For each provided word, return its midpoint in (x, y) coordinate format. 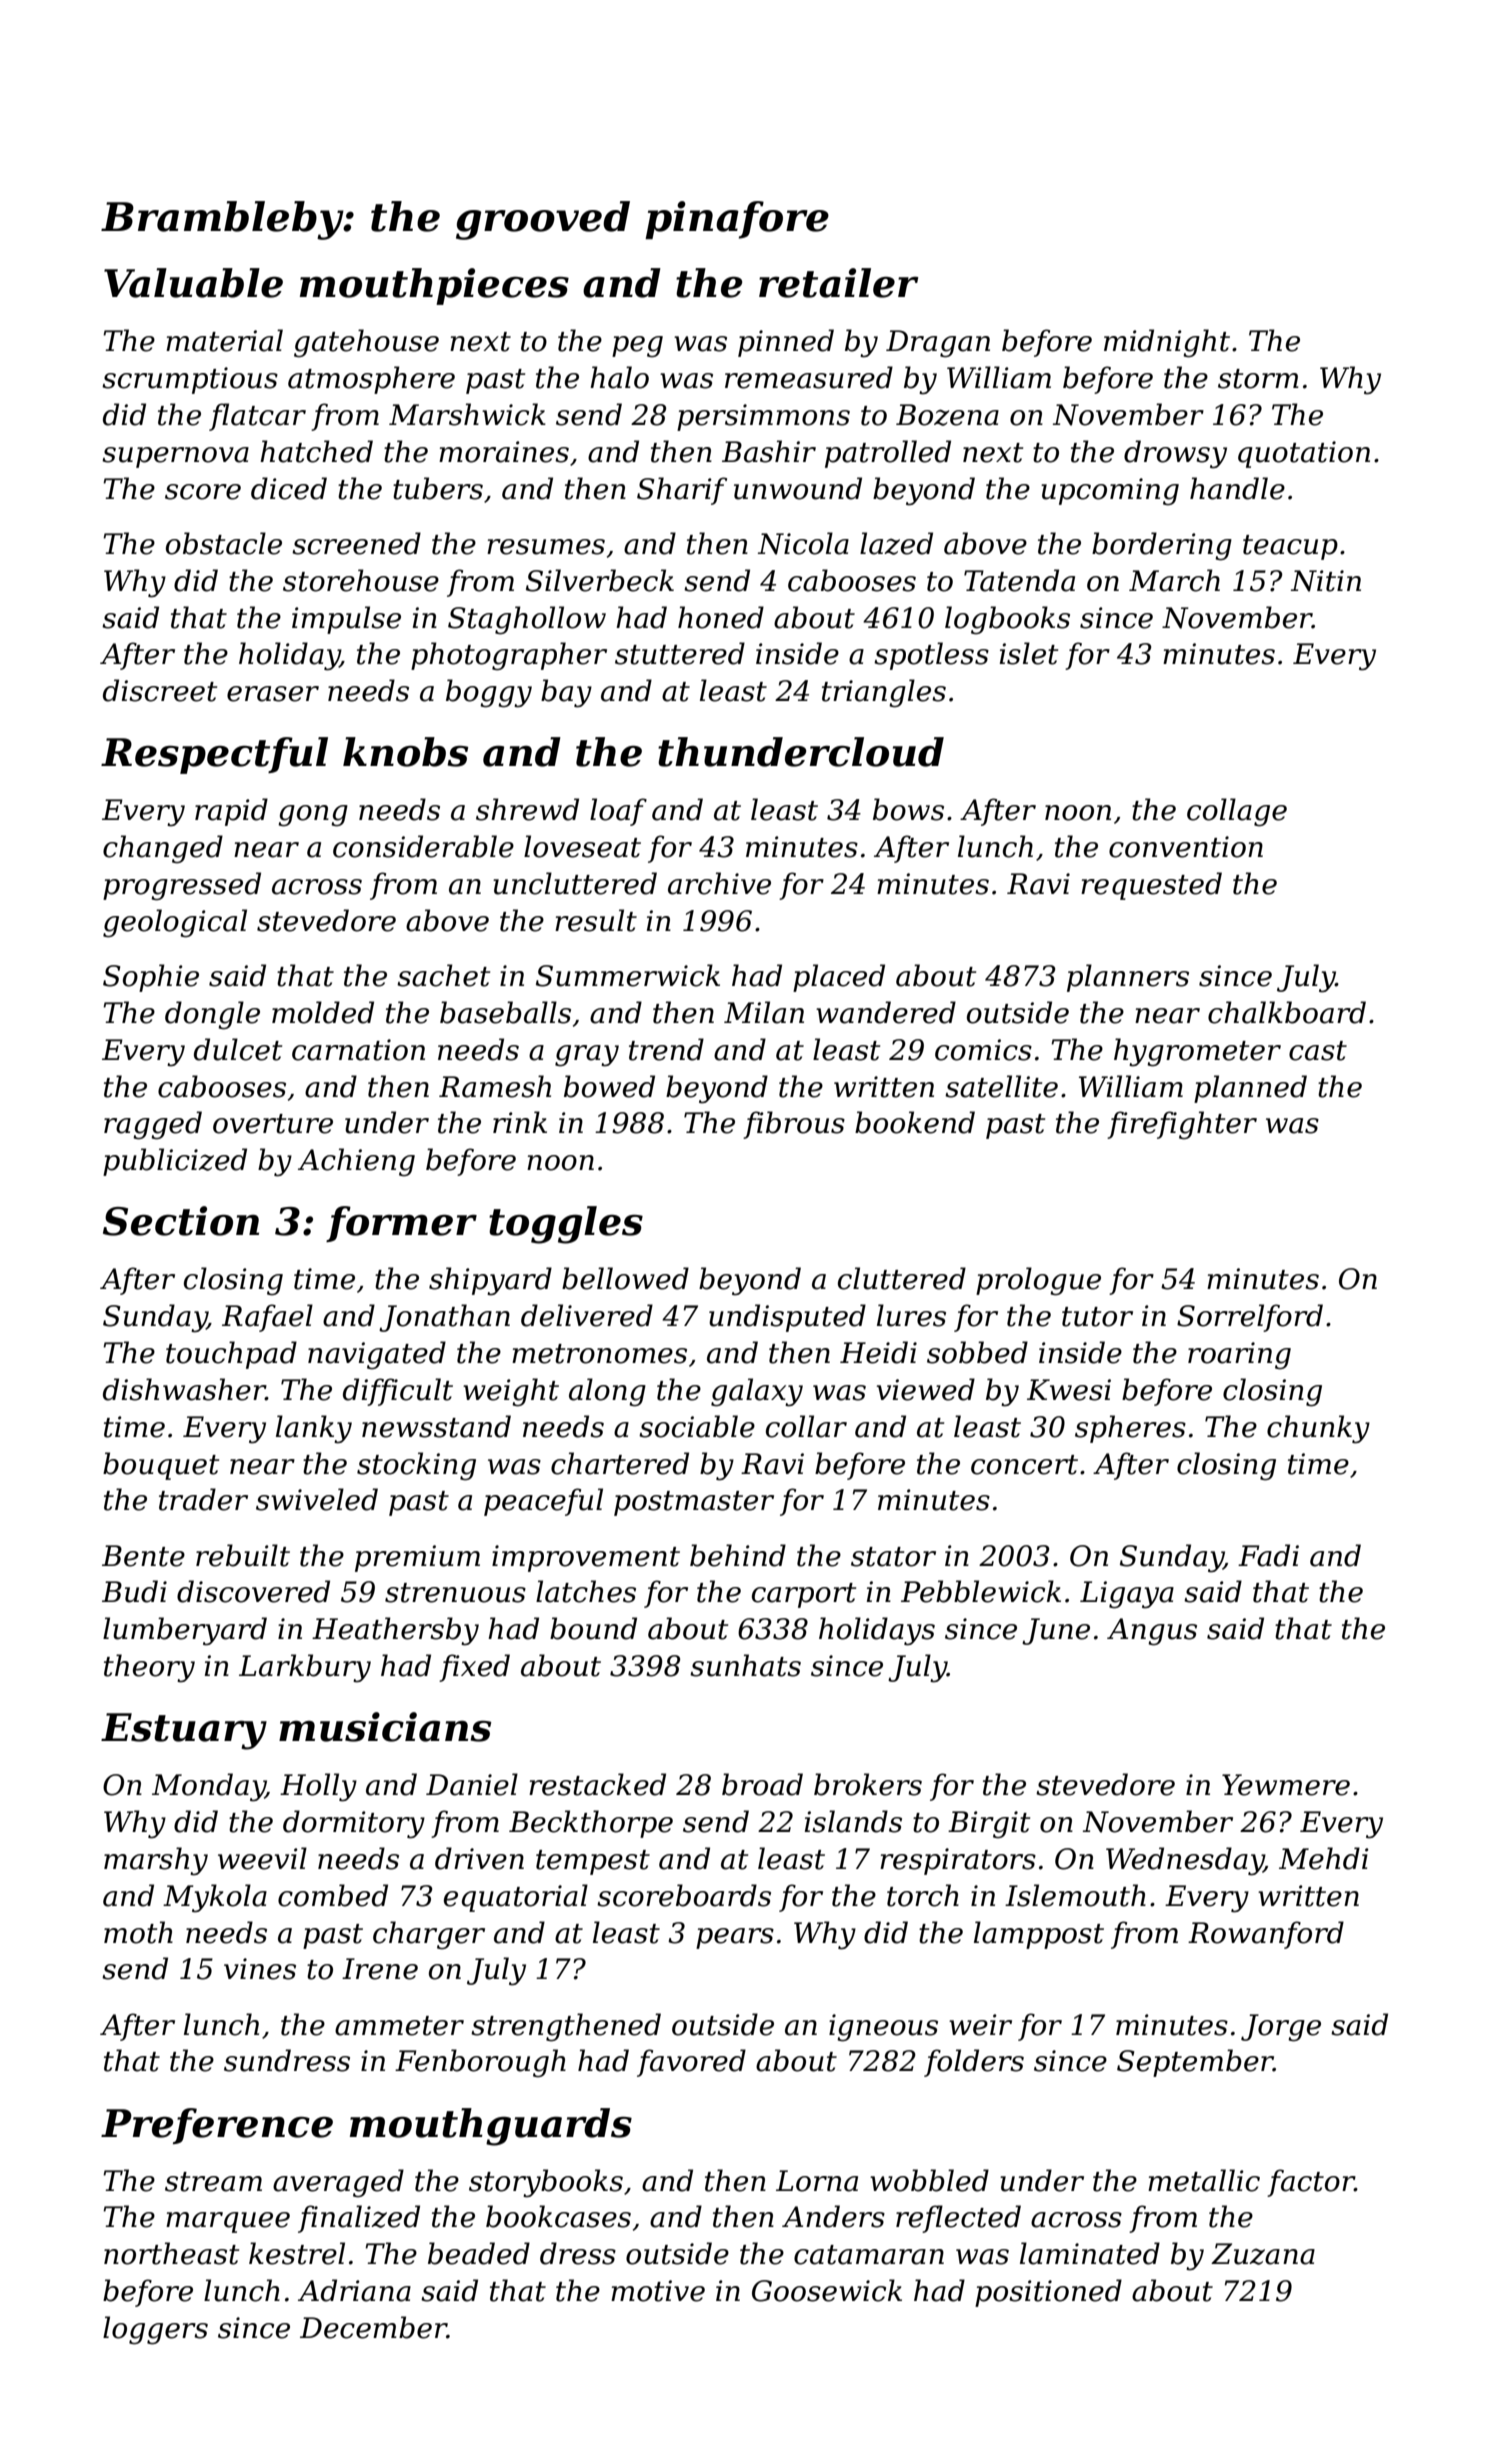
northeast (171, 2253)
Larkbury (305, 1668)
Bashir (769, 451)
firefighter (1182, 1125)
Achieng (356, 1162)
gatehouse (366, 343)
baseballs (505, 1012)
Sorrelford (1250, 1318)
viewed (926, 1389)
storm (1258, 379)
